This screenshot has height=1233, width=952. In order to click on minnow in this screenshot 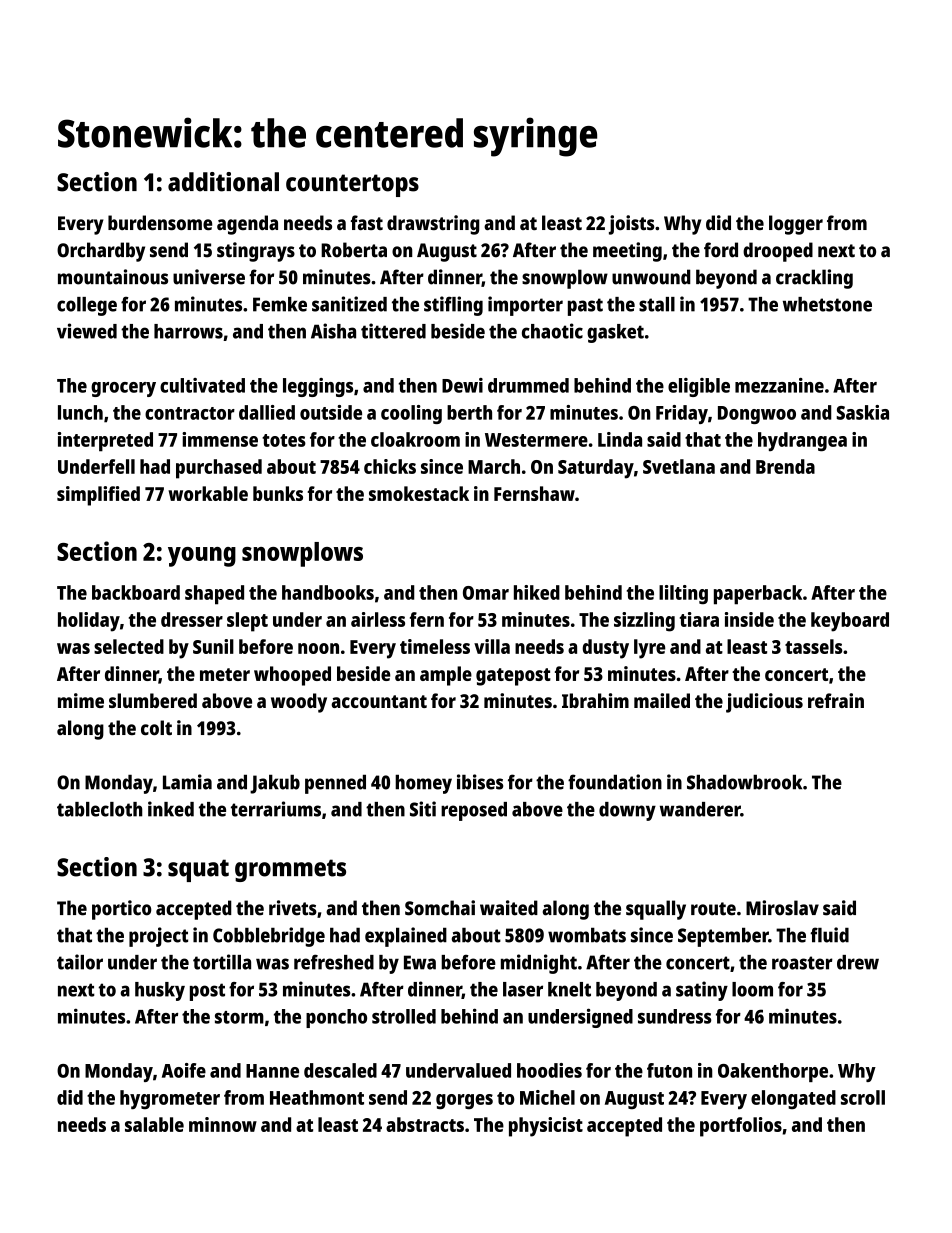, I will do `click(223, 1124)`.
